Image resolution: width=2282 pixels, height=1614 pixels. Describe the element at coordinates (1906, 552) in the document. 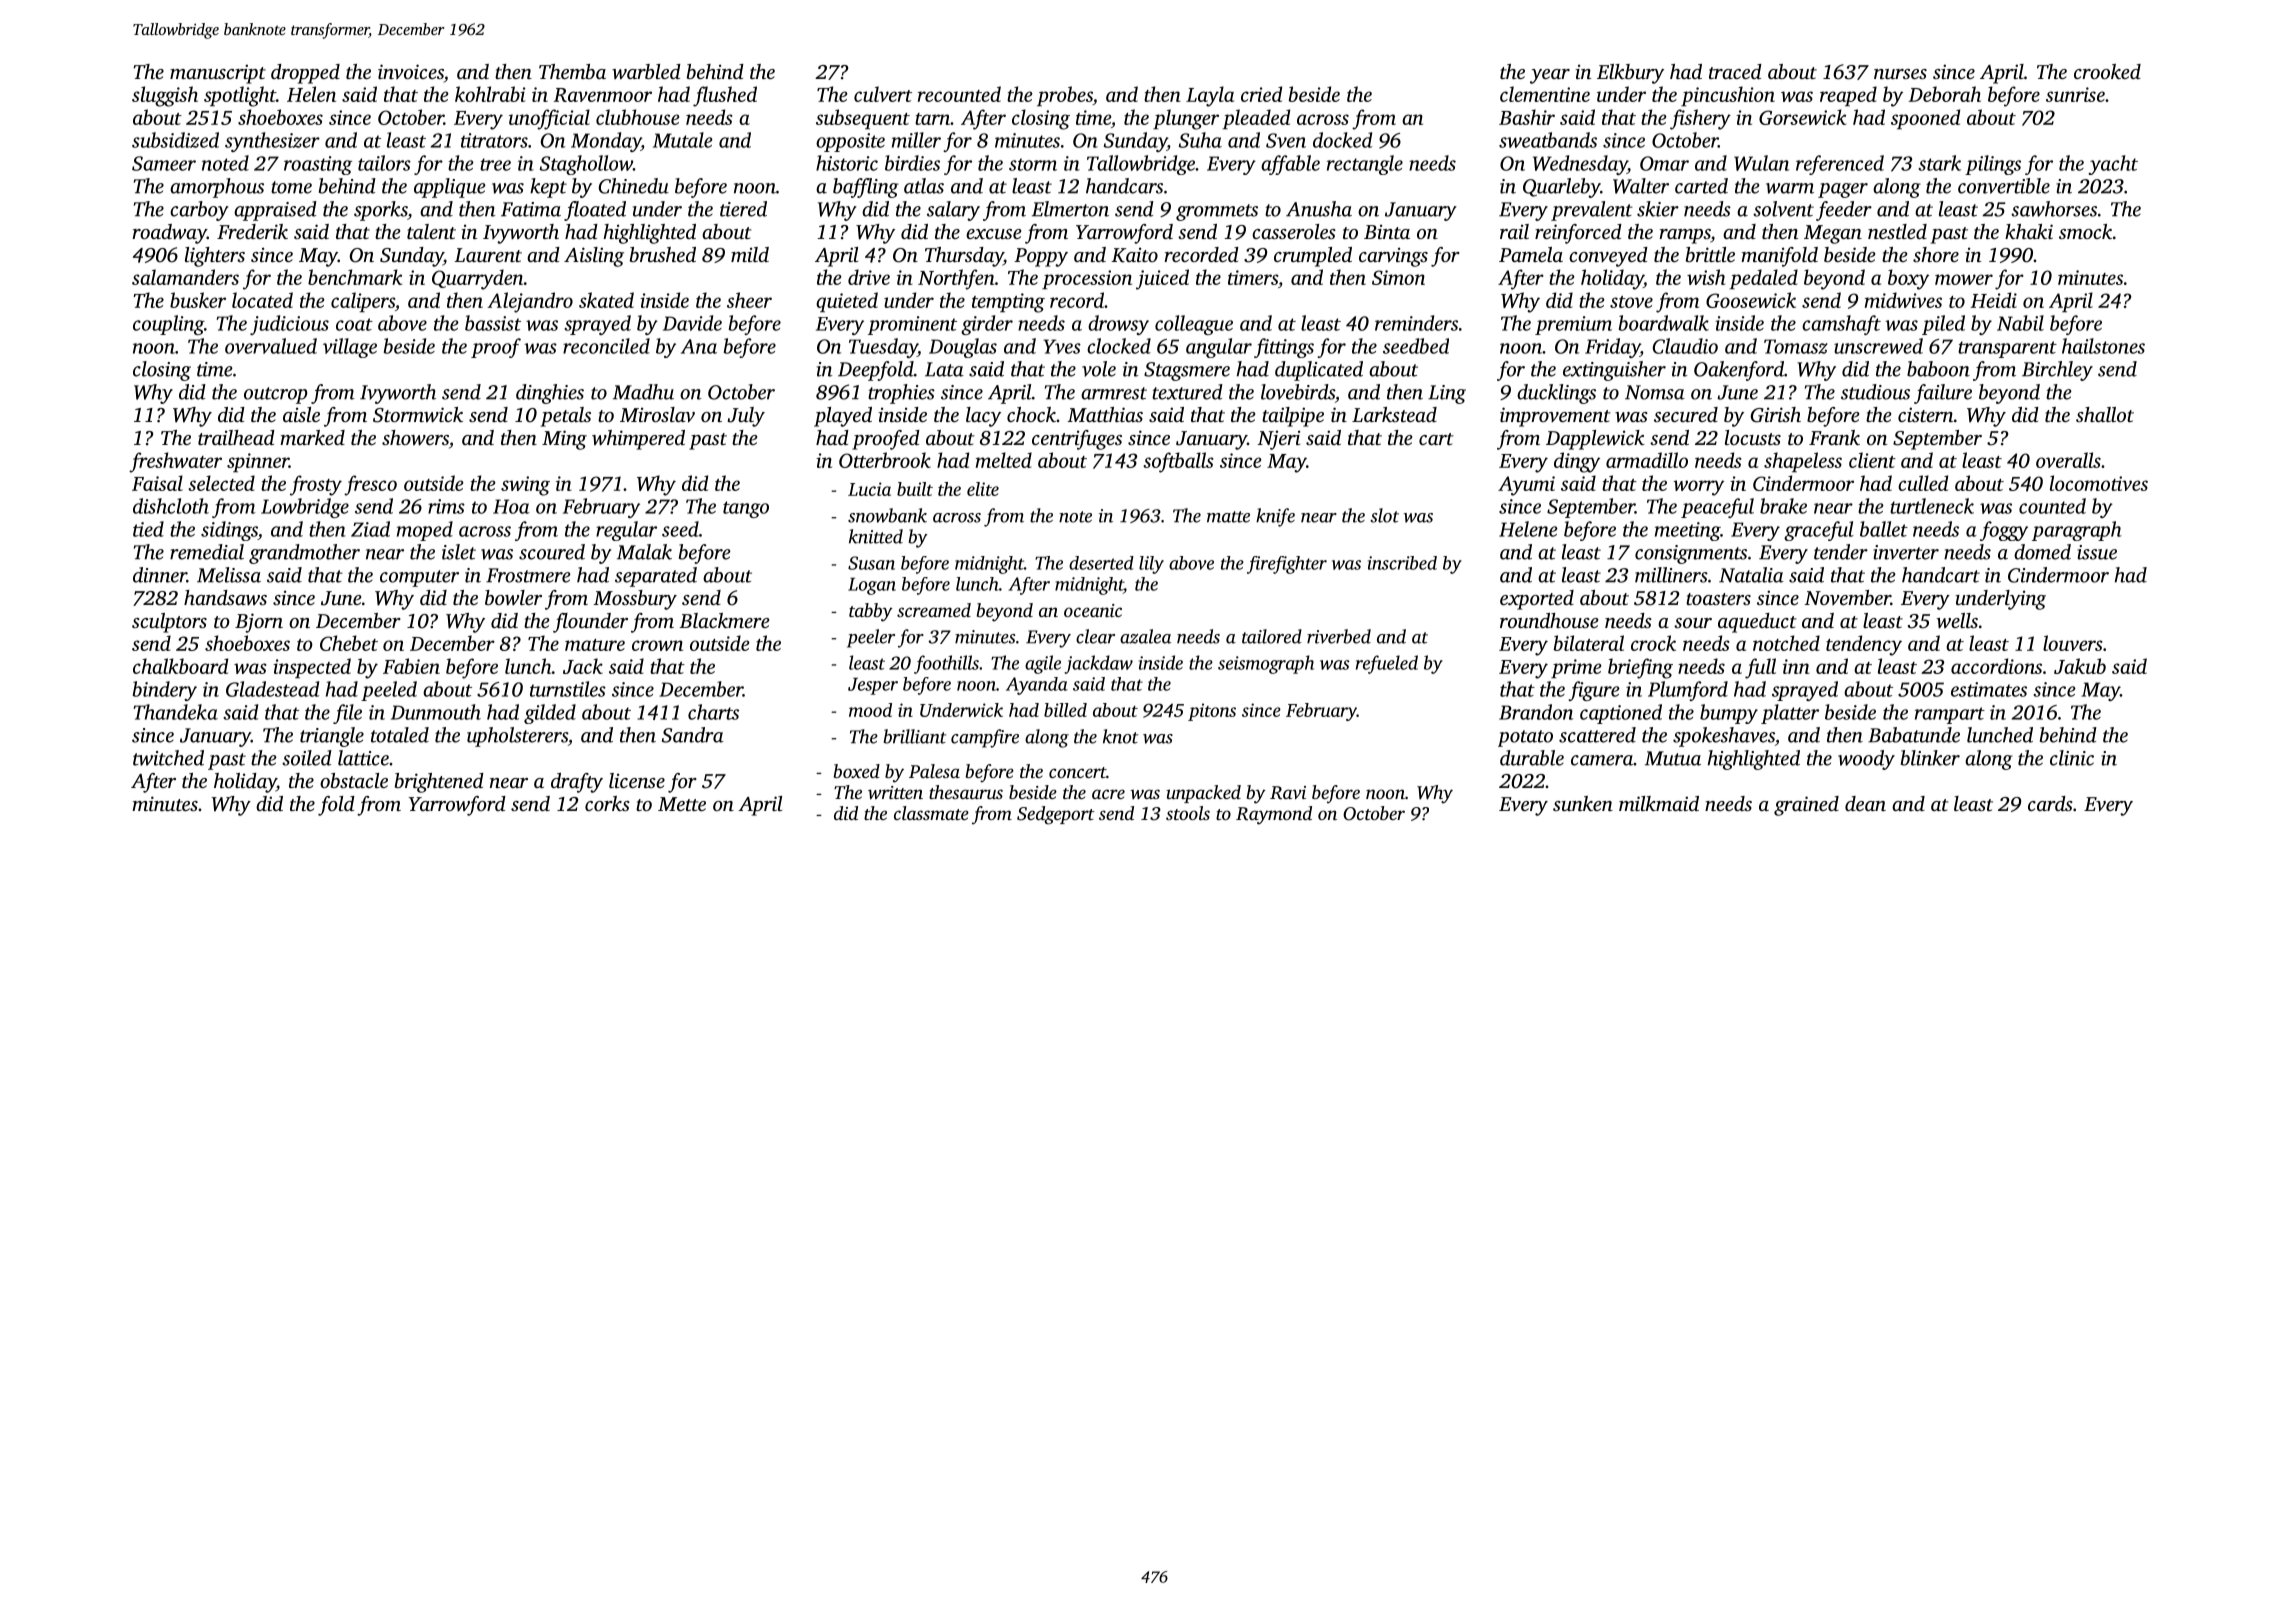

I see `inverter` at that location.
